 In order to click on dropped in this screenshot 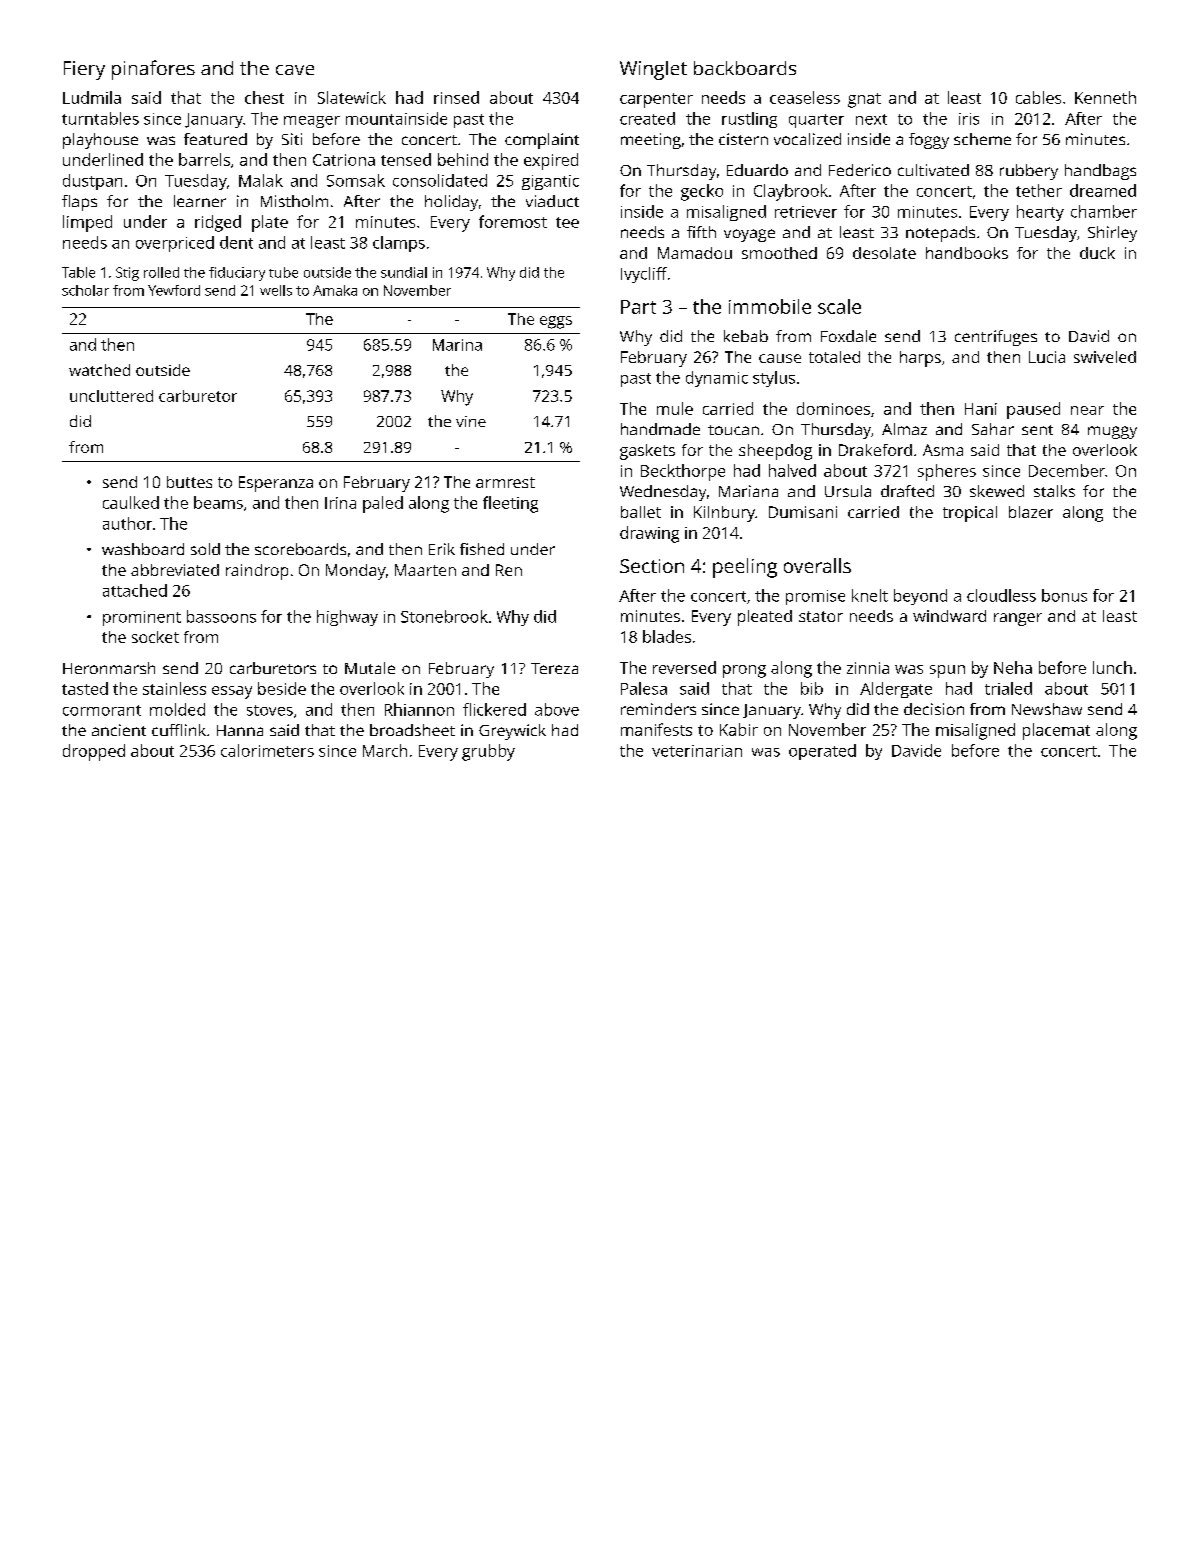, I will do `click(94, 752)`.
